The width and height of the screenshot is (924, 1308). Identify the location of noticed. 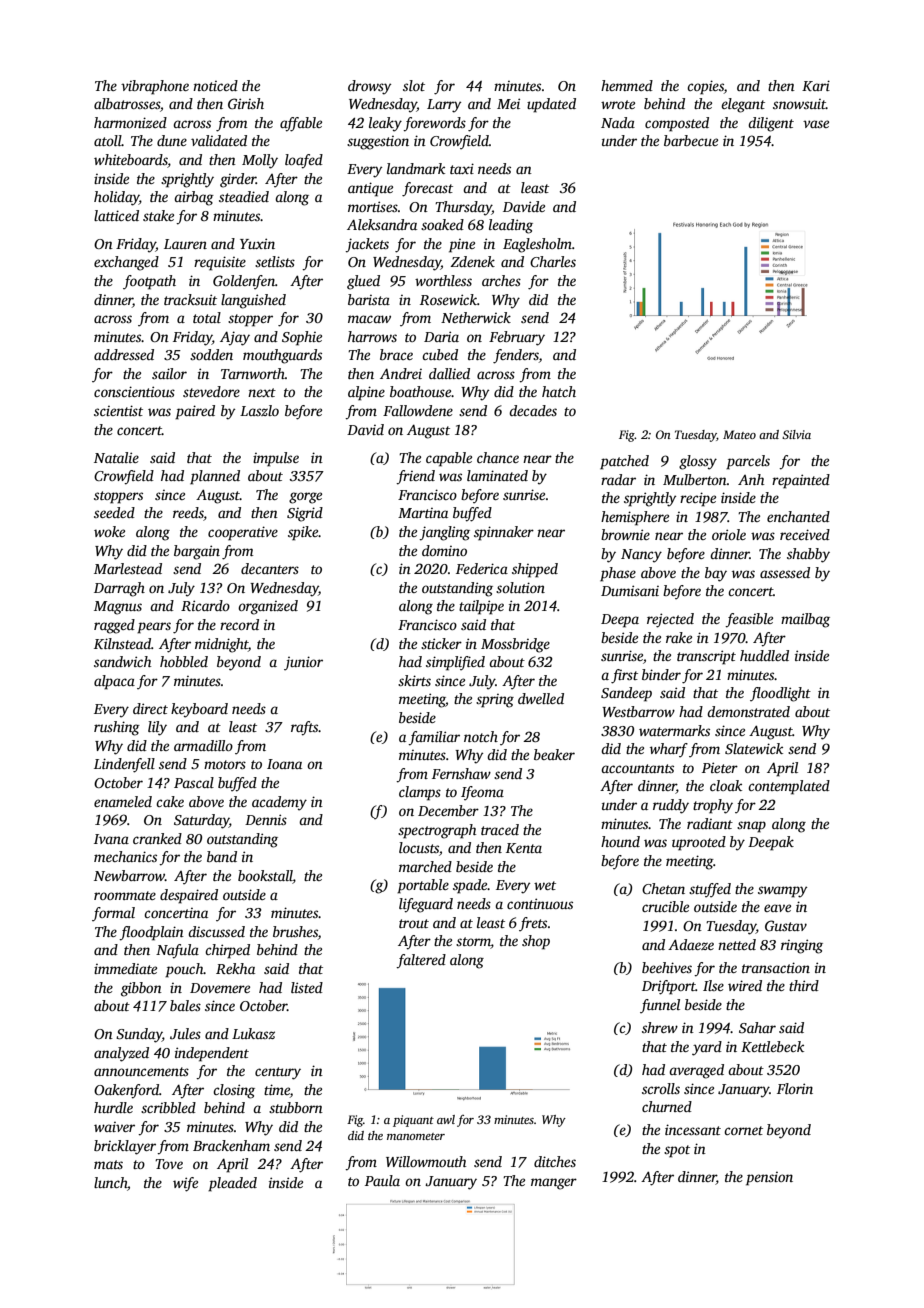
(215, 85).
